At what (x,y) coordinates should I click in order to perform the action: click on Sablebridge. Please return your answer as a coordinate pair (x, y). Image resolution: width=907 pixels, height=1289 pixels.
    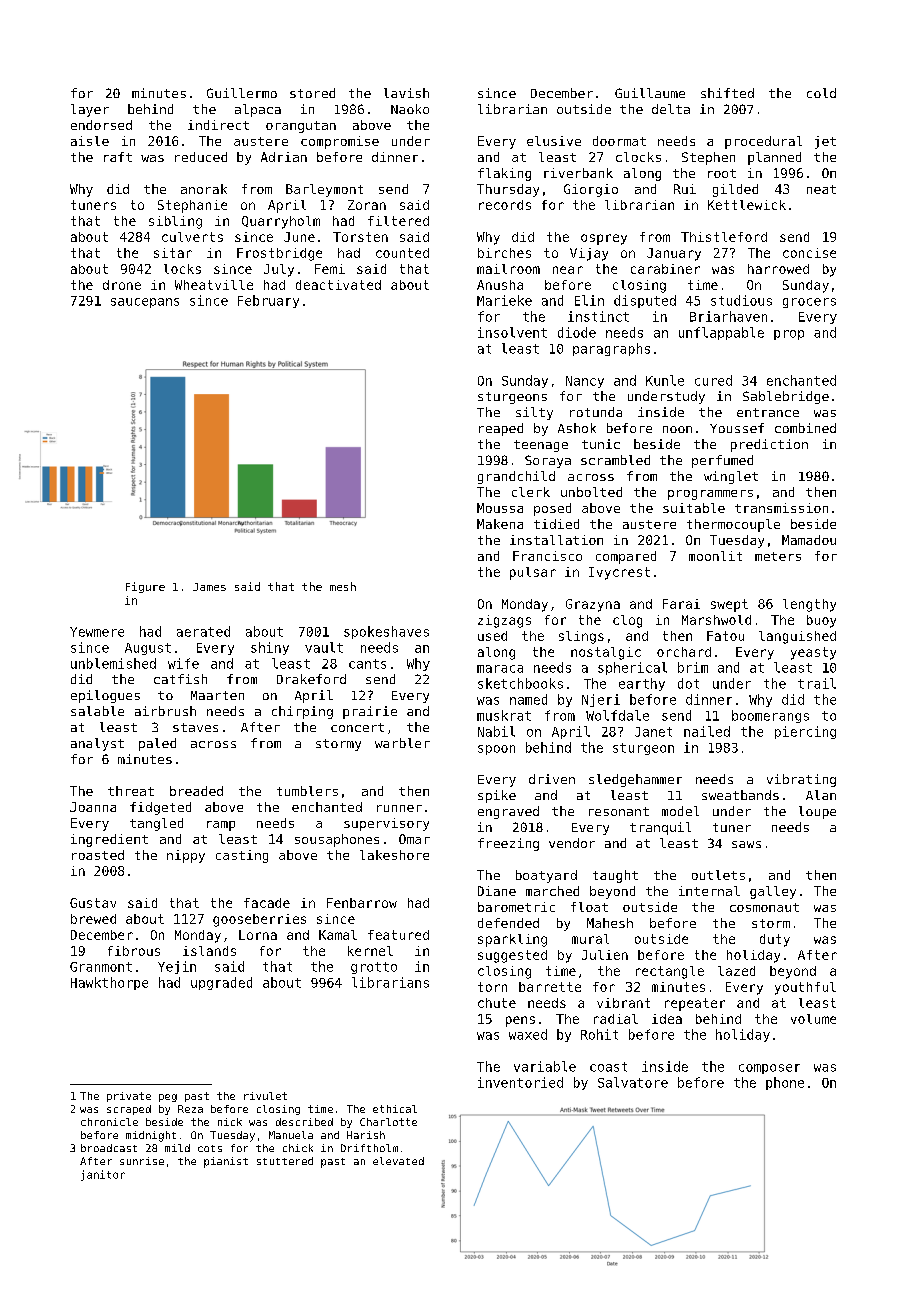
    Looking at the image, I should click on (786, 397).
